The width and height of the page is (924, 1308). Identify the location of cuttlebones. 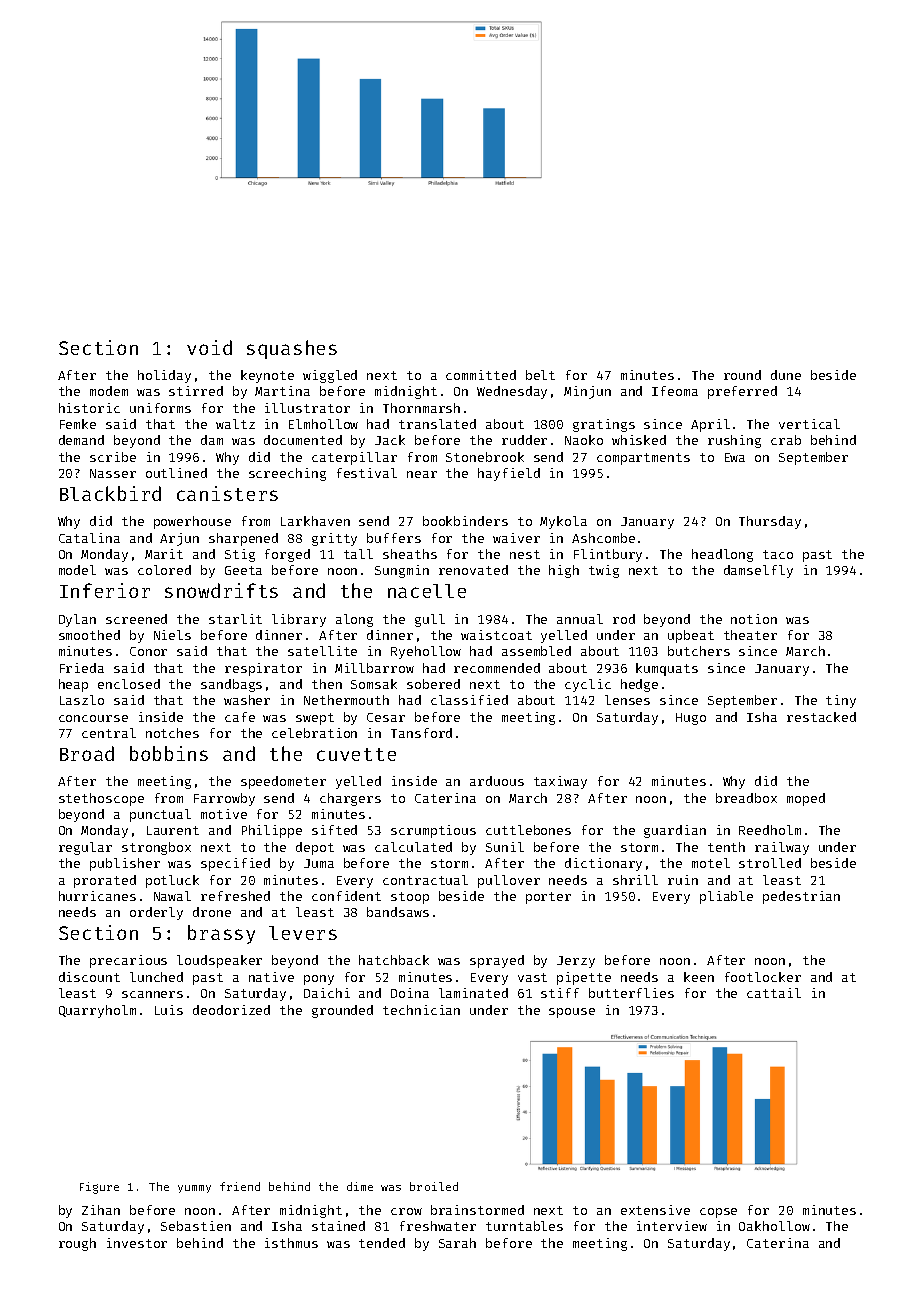
(528, 830).
